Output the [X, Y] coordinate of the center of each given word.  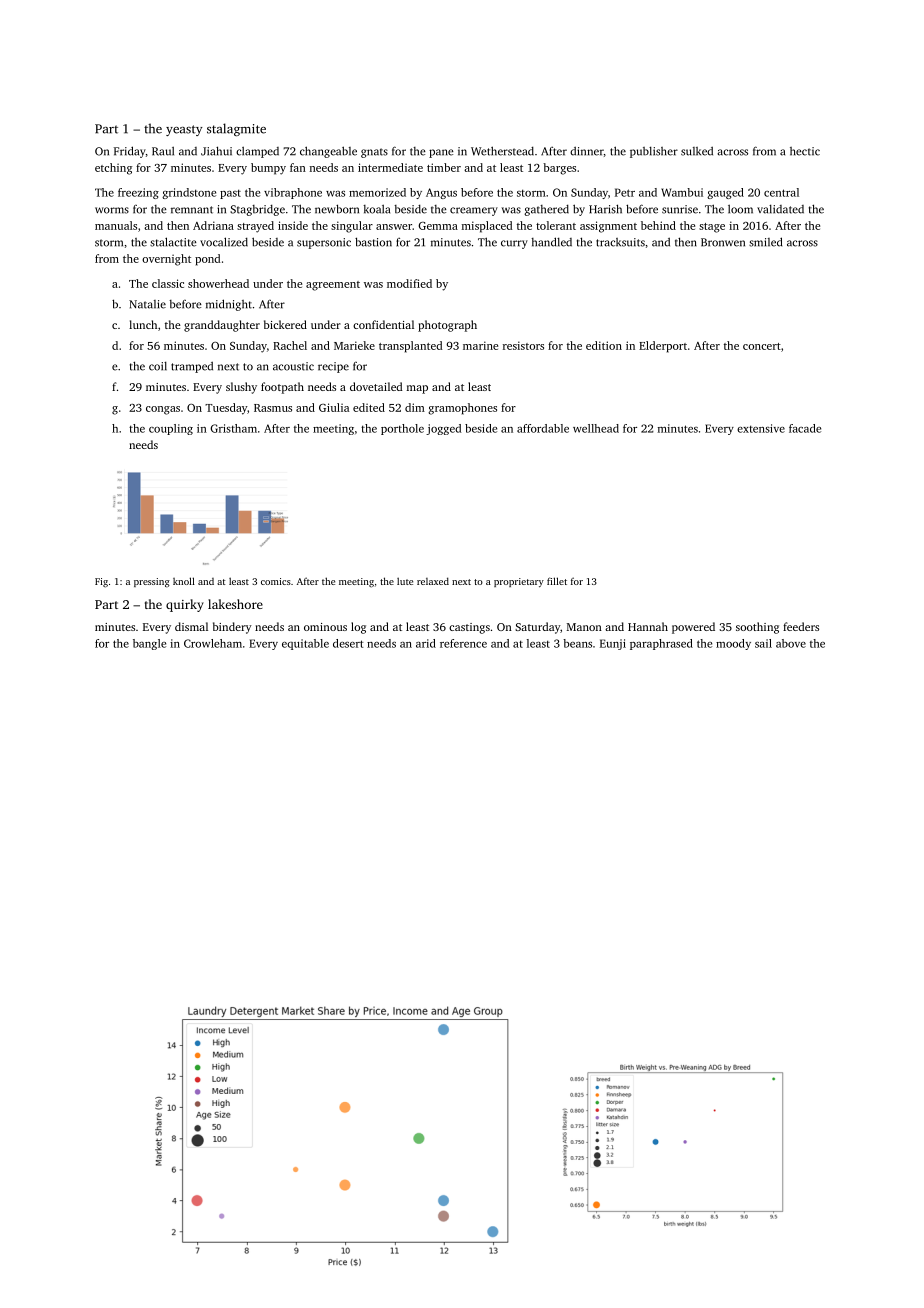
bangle [149, 644]
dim [415, 407]
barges [559, 169]
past [230, 194]
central [781, 192]
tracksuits [620, 242]
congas [163, 410]
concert [762, 346]
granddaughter [222, 326]
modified [409, 283]
